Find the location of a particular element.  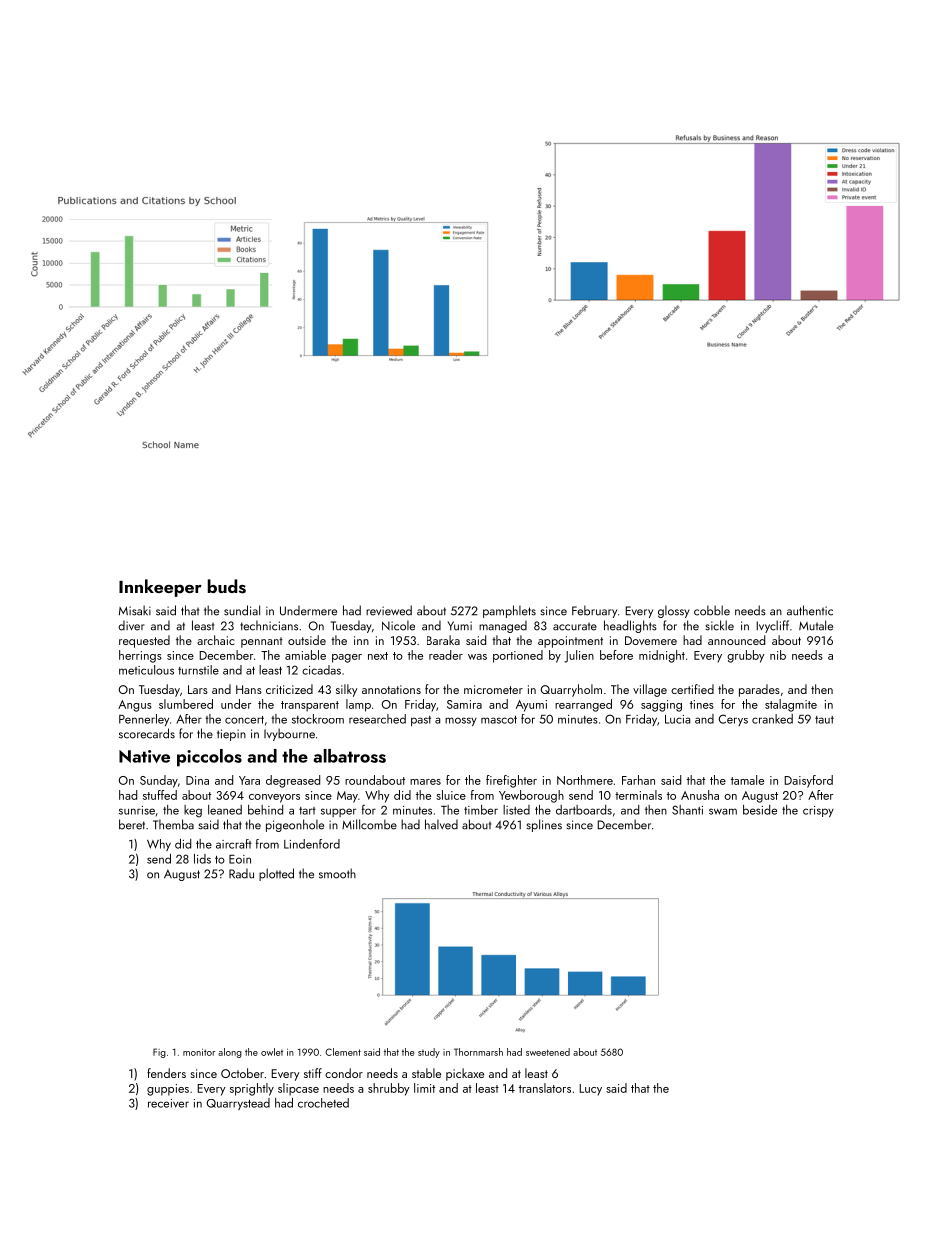

concert is located at coordinates (244, 720).
